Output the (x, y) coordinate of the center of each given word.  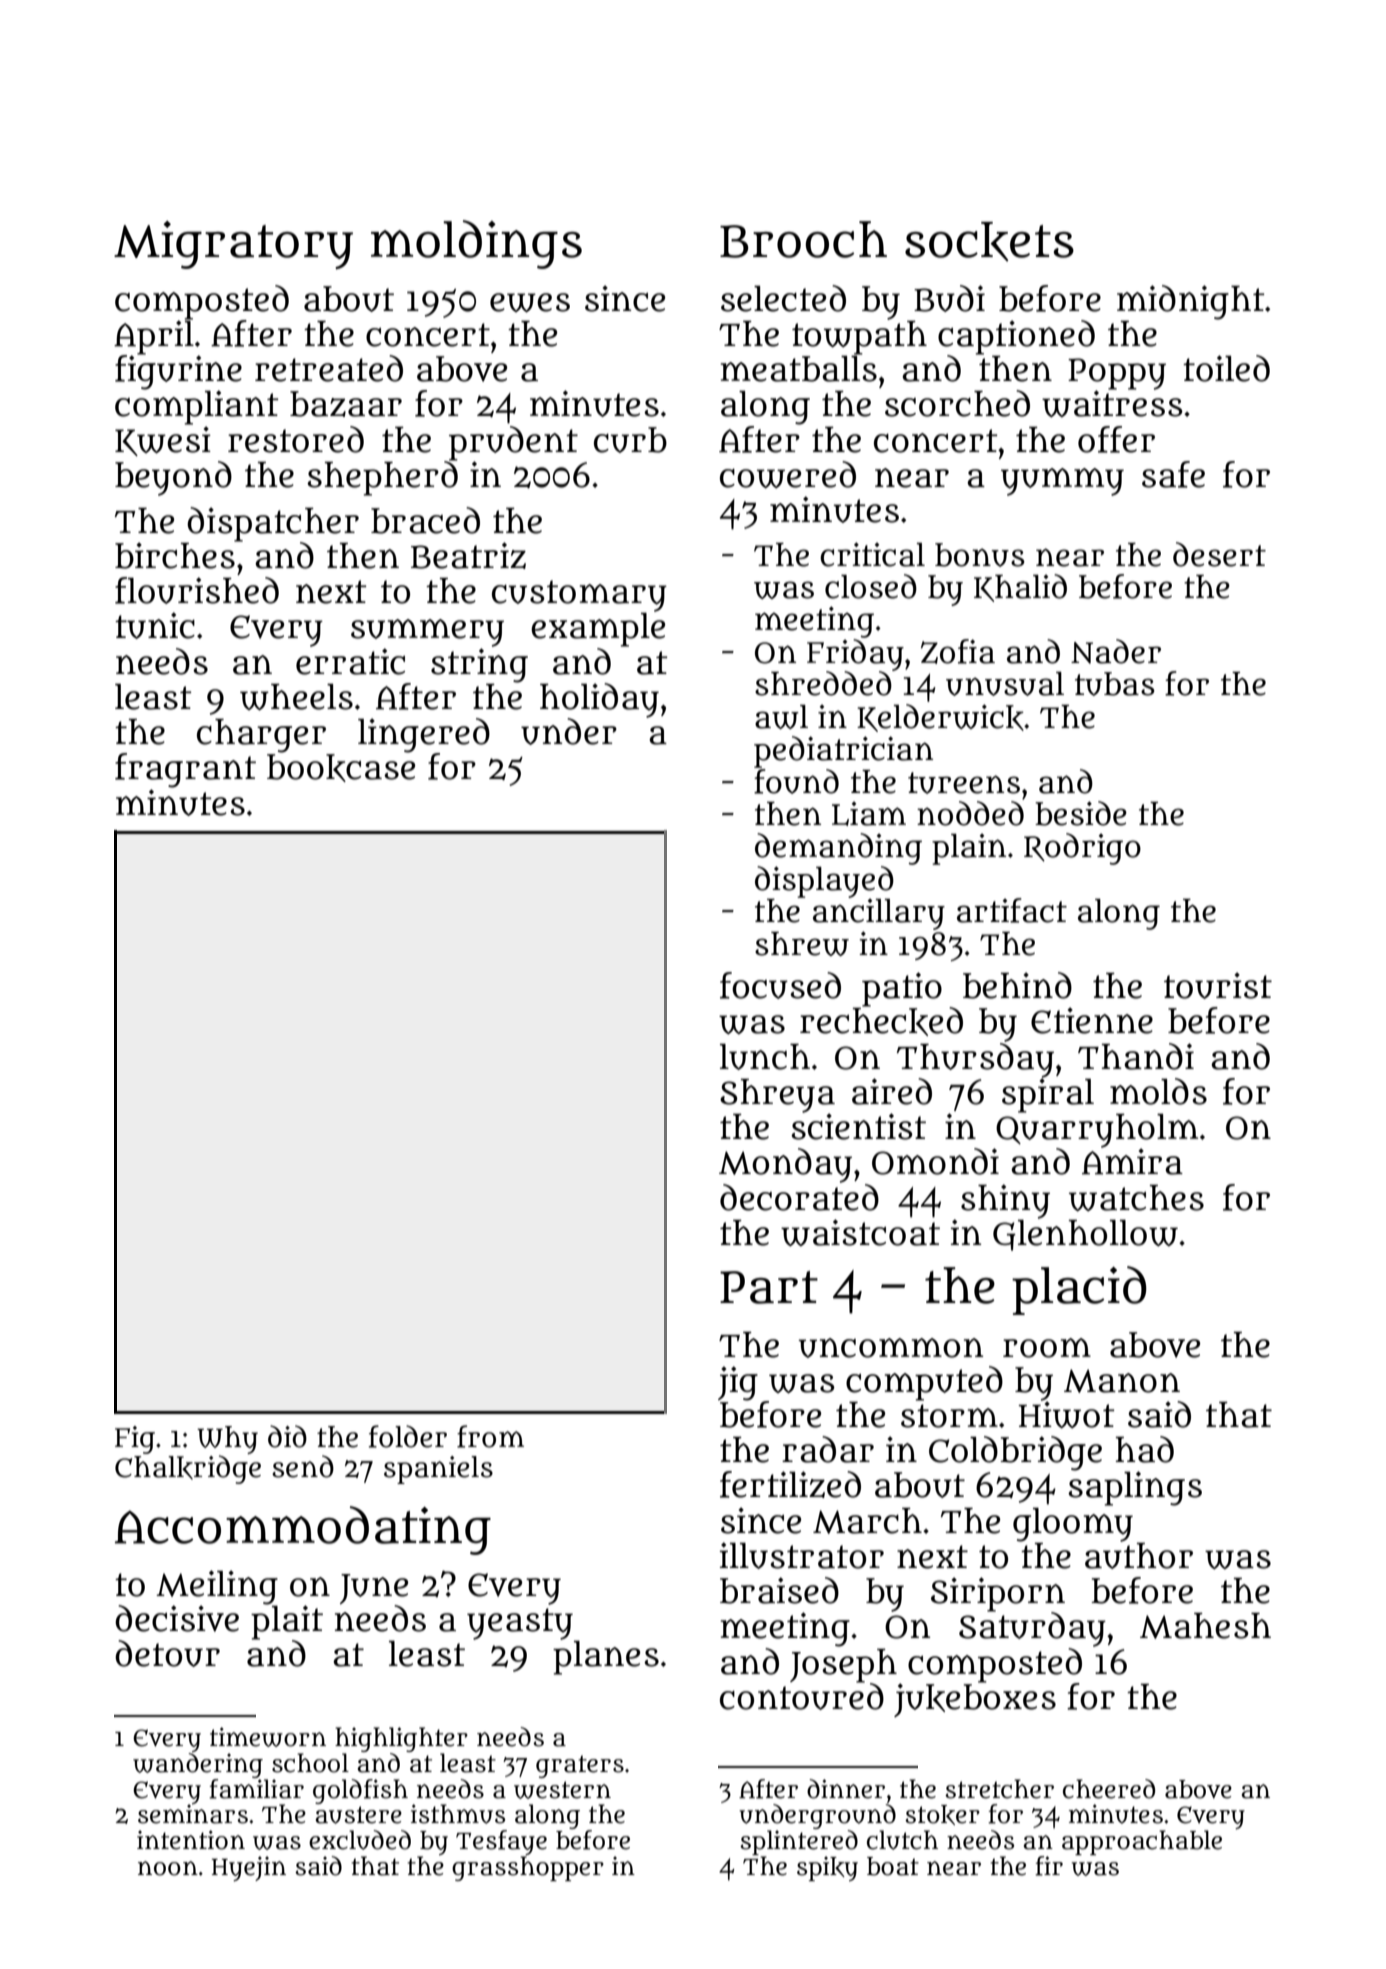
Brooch (803, 239)
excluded (360, 1840)
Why (227, 1440)
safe (1173, 474)
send (303, 1466)
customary (579, 596)
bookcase (341, 768)
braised (779, 1590)
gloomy (1073, 1525)
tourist (1218, 985)
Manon (1122, 1381)
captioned (1016, 337)
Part (769, 1287)
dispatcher (273, 524)
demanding (838, 849)
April (154, 336)
